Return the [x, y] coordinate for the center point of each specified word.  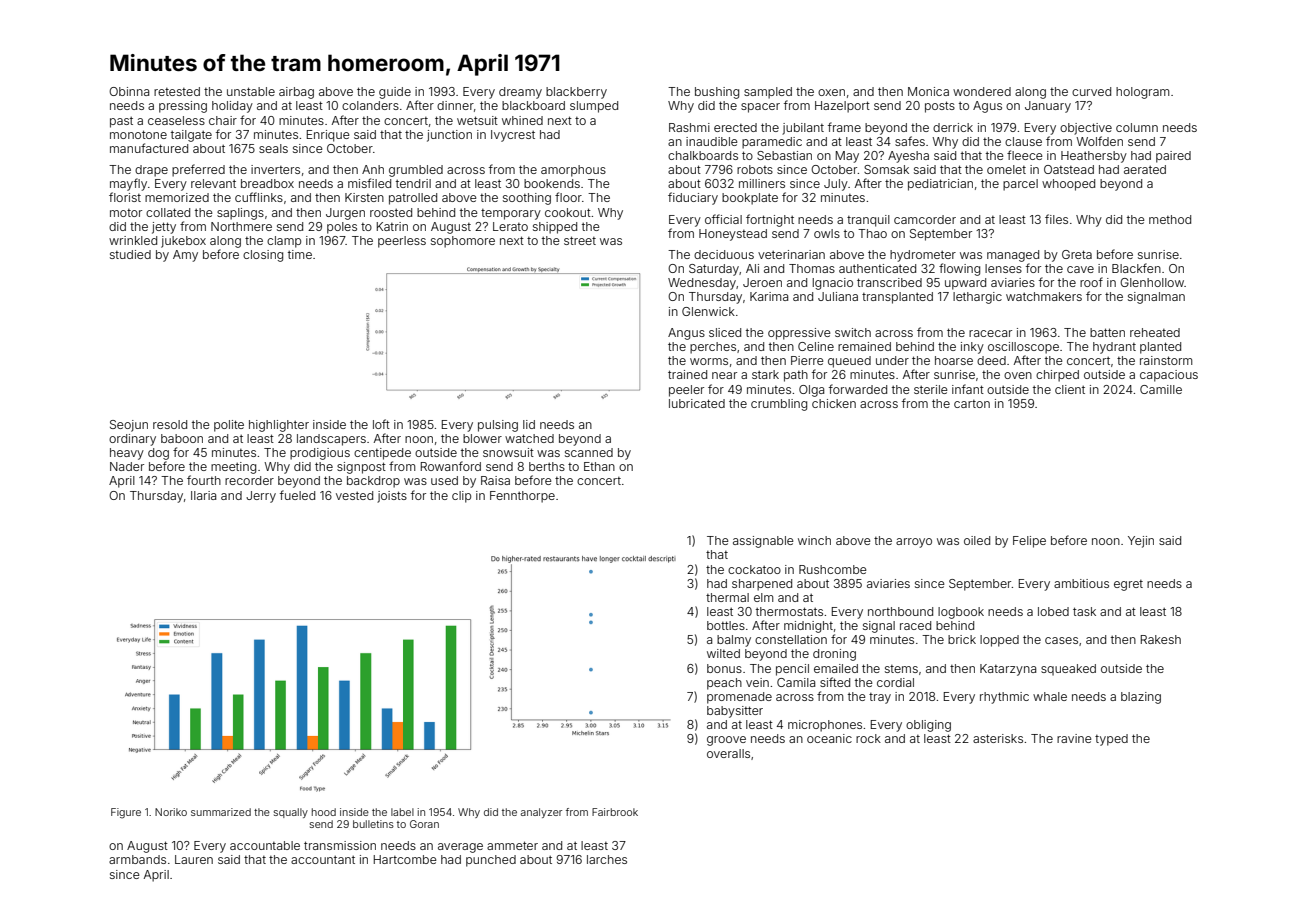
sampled [768, 93]
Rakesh [1161, 639]
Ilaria [203, 495]
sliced [725, 332]
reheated [1155, 332]
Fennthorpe [522, 497]
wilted [723, 653]
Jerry [261, 497]
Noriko [171, 812]
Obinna [129, 91]
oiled [977, 540]
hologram [1142, 93]
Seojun [129, 426]
